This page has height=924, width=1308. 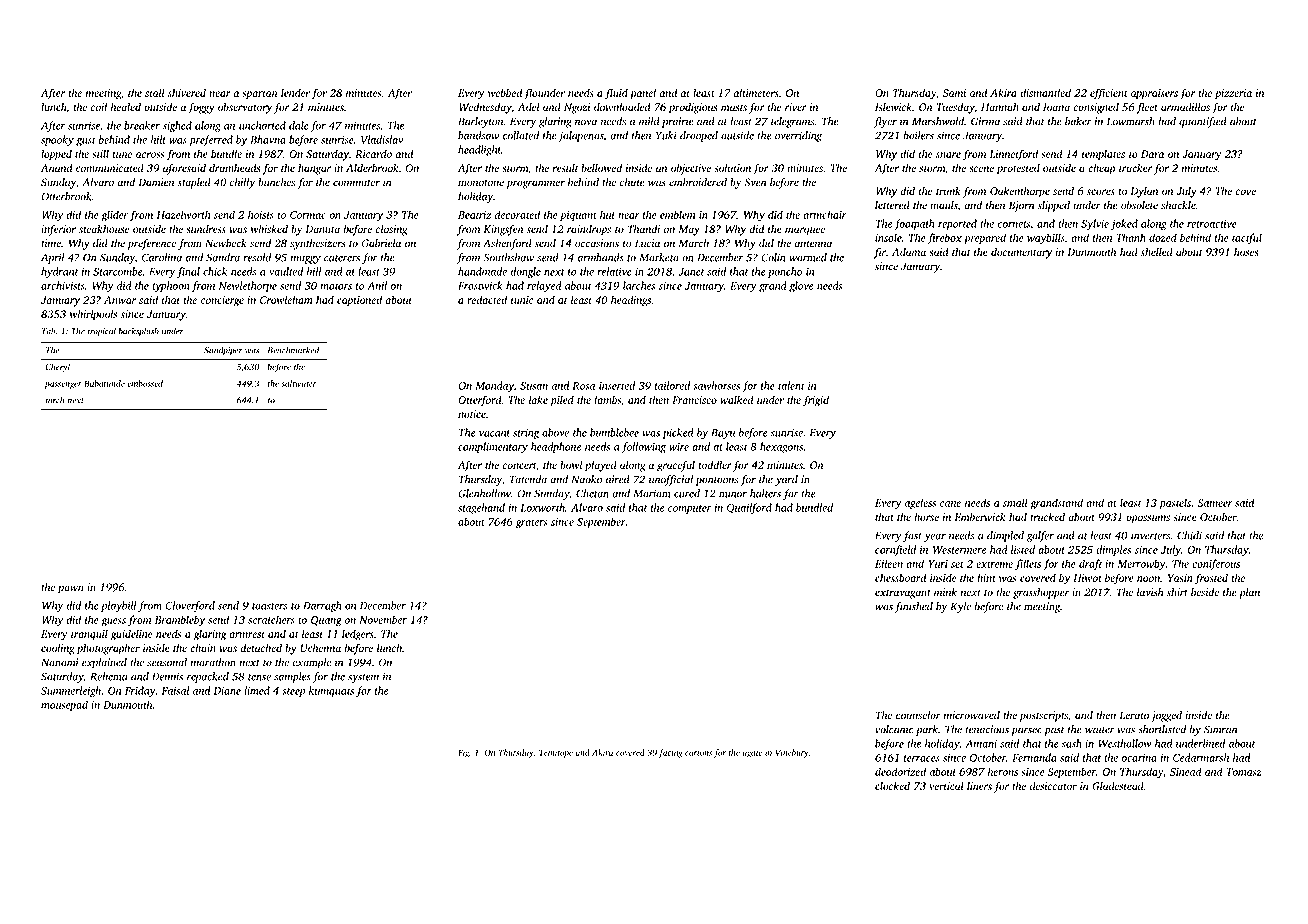 What do you see at coordinates (299, 125) in the page?
I see `dale` at bounding box center [299, 125].
